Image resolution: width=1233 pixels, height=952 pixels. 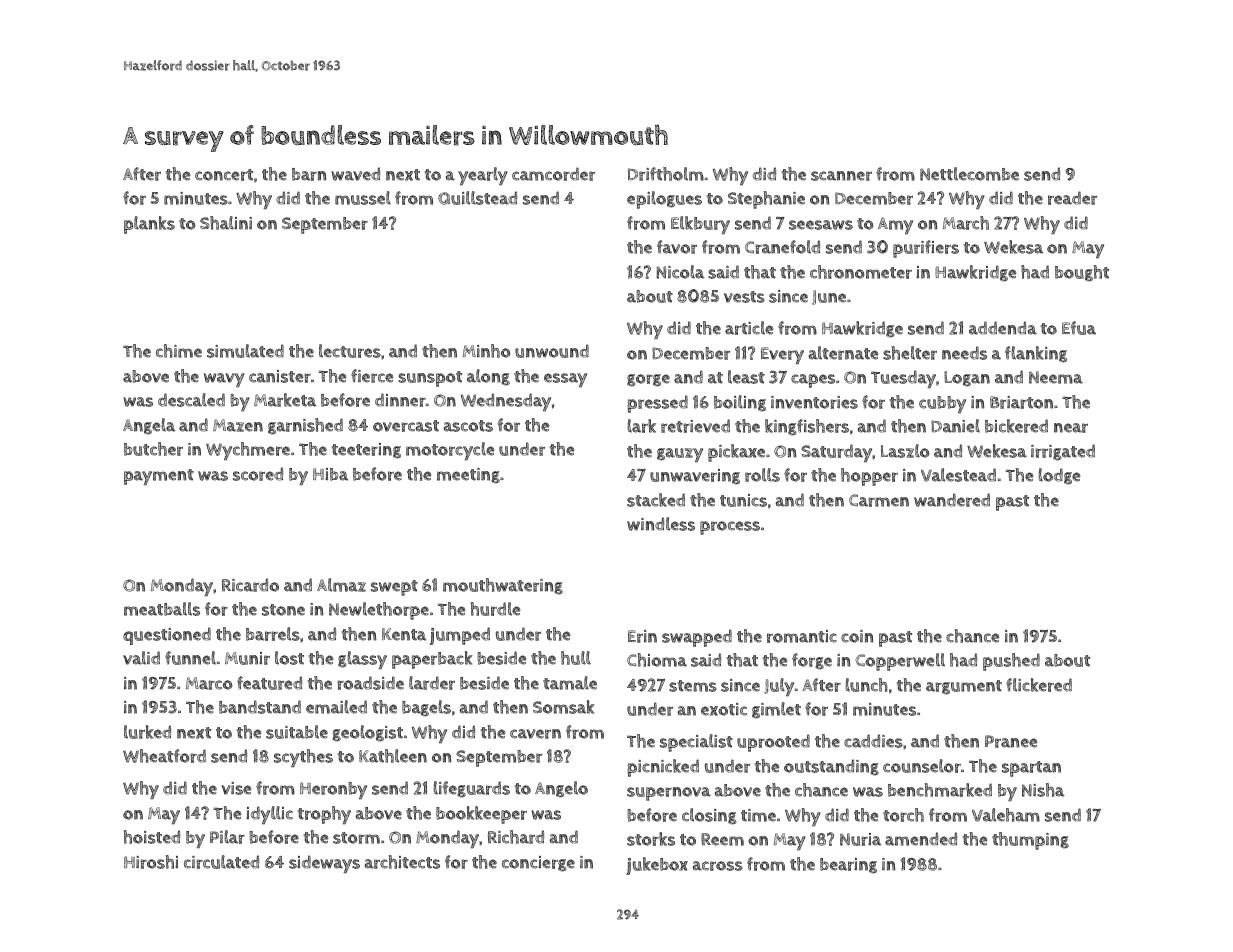 What do you see at coordinates (379, 611) in the screenshot?
I see `Newlethorpe` at bounding box center [379, 611].
